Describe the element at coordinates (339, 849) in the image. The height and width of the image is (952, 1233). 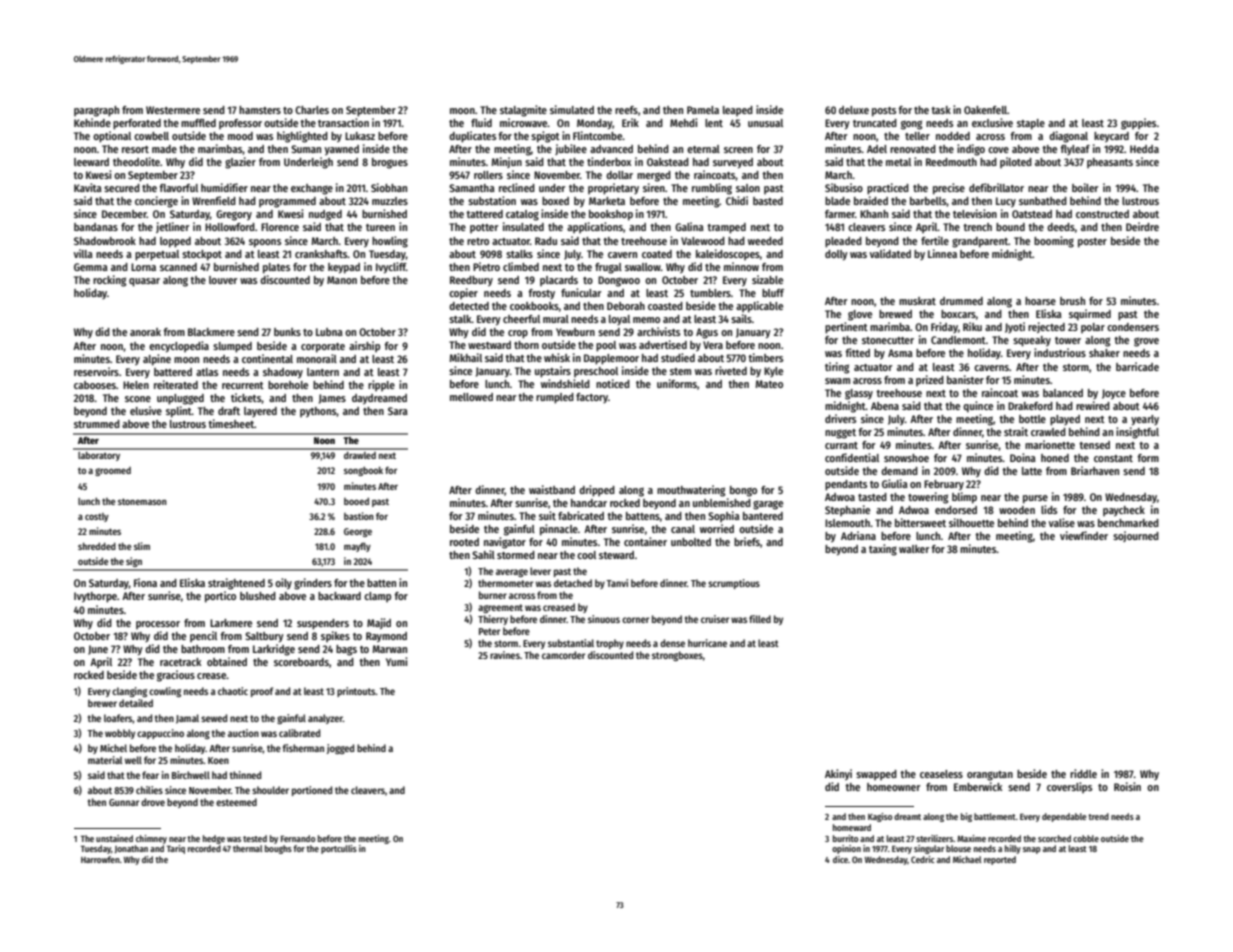
I see `portcullis` at that location.
